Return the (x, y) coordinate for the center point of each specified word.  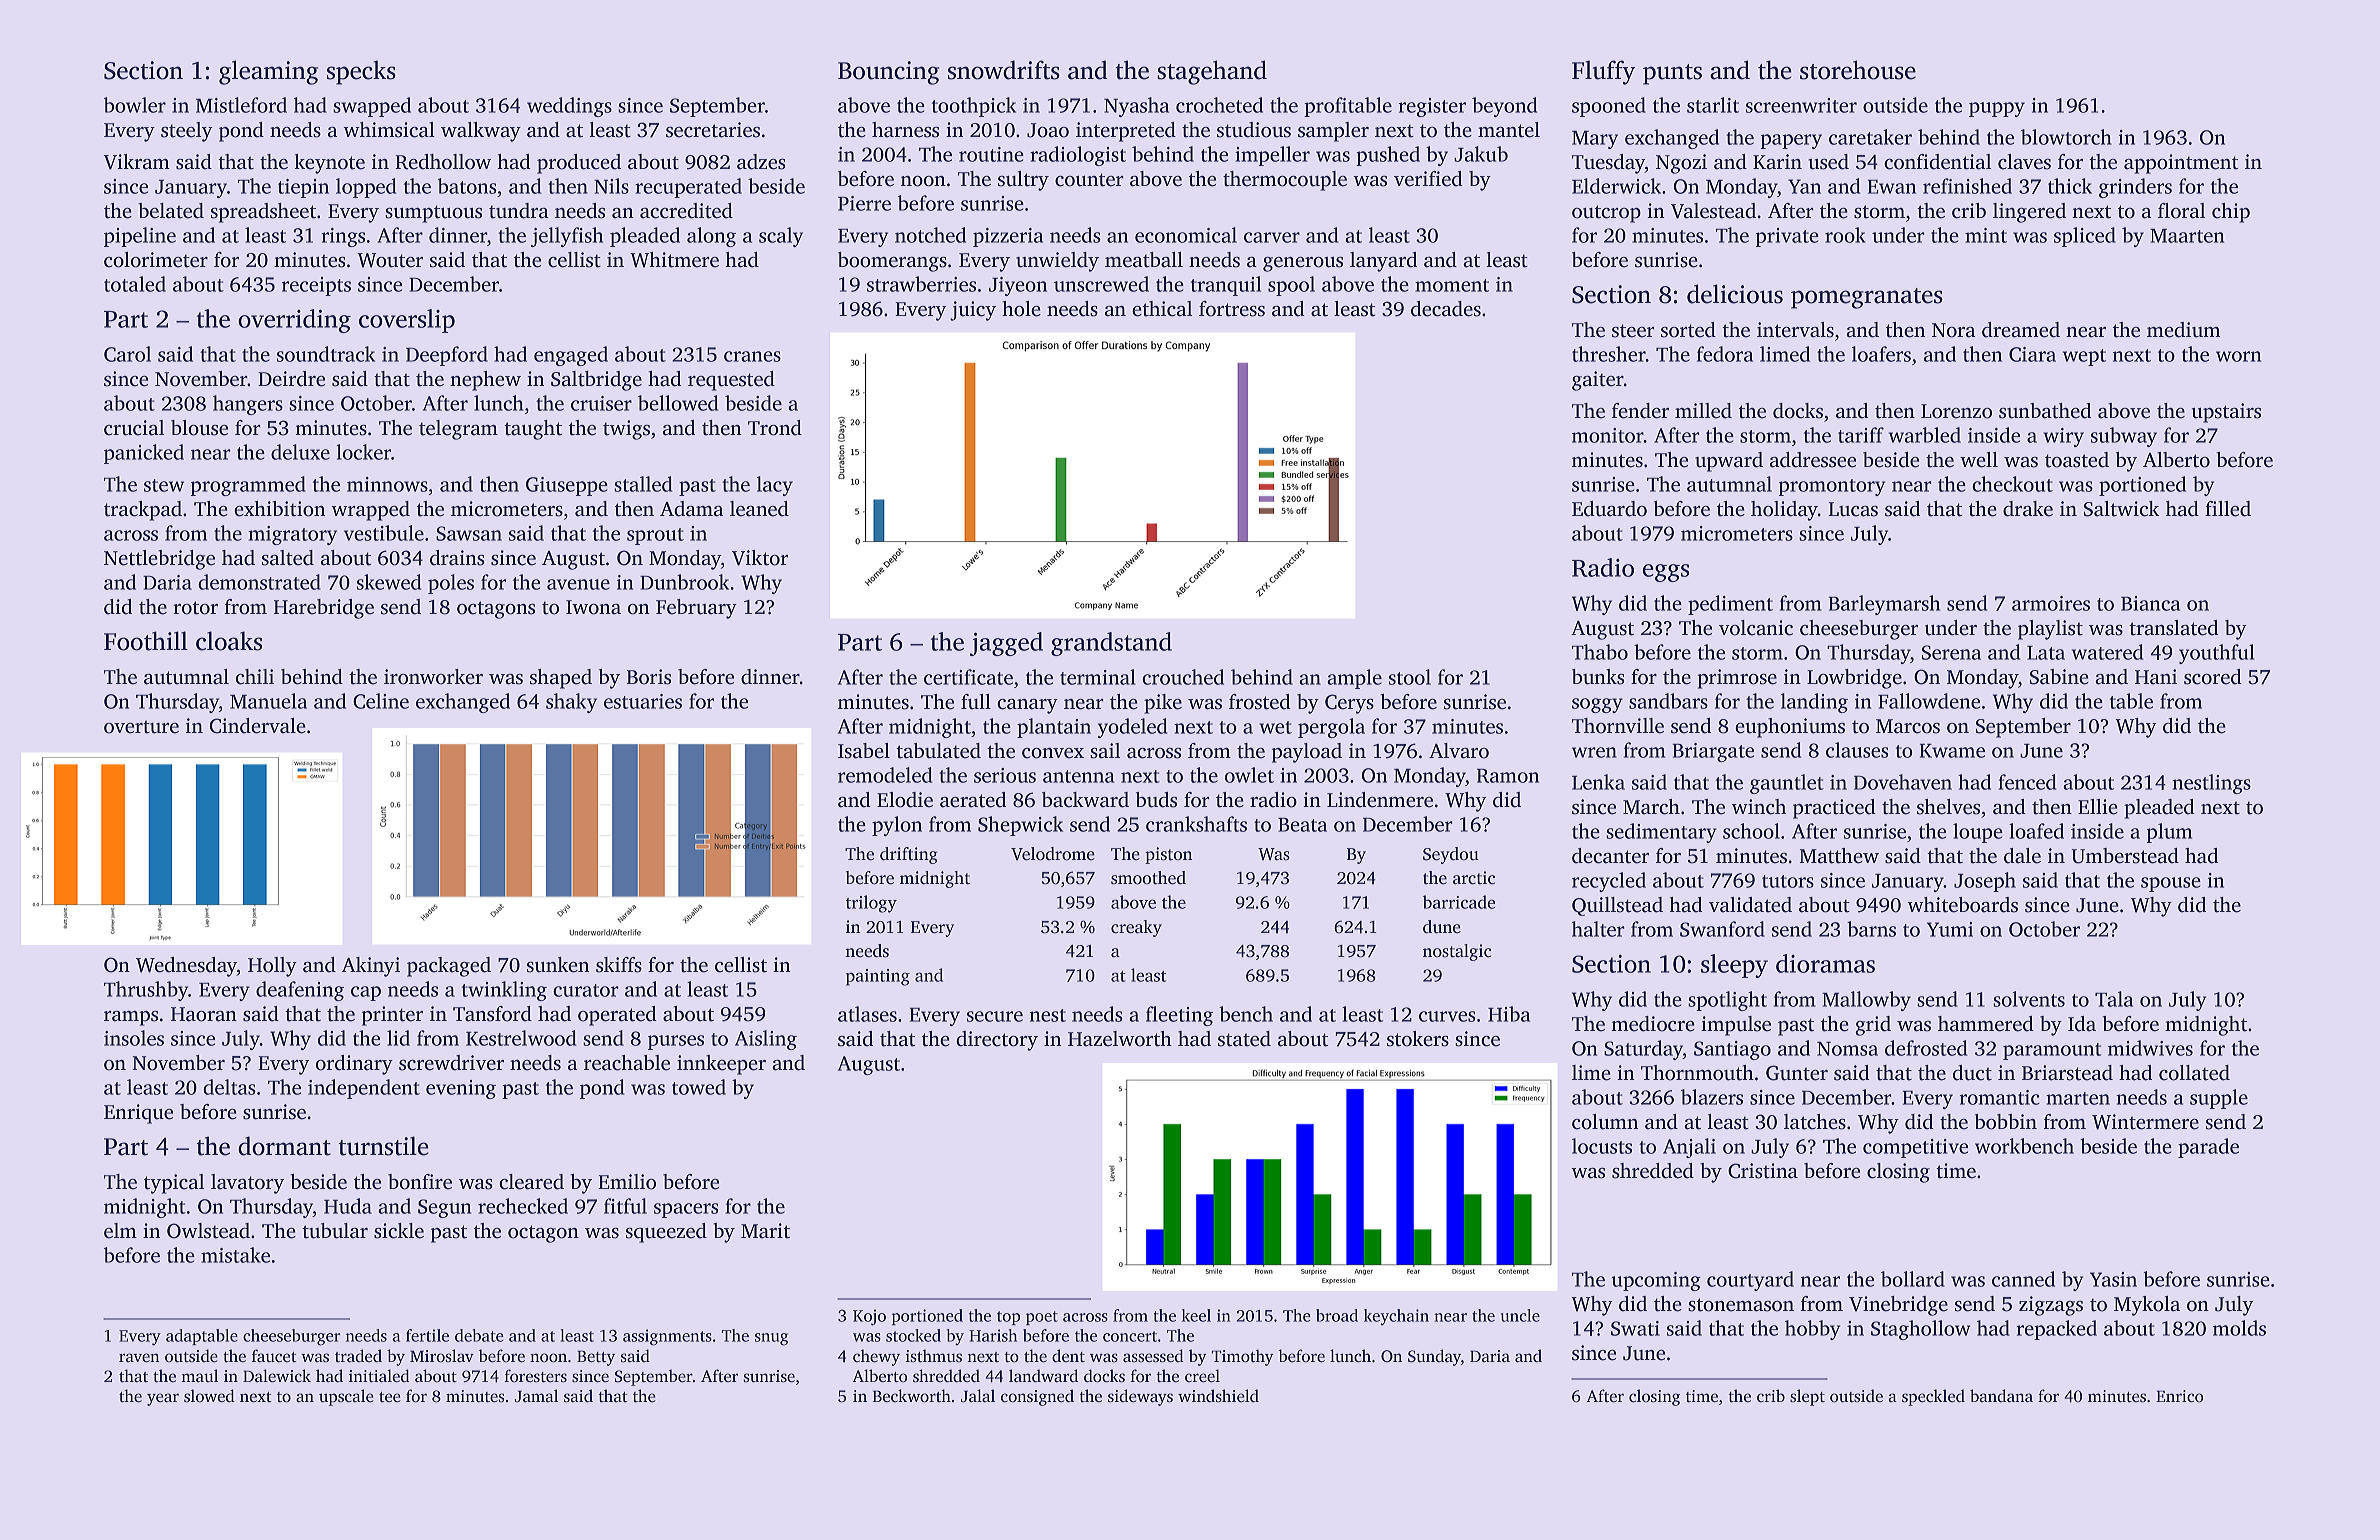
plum (2169, 833)
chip (2231, 213)
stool (1410, 677)
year (163, 1399)
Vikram (136, 162)
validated (1750, 905)
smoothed (1148, 878)
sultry (1023, 181)
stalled (643, 484)
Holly (272, 967)
